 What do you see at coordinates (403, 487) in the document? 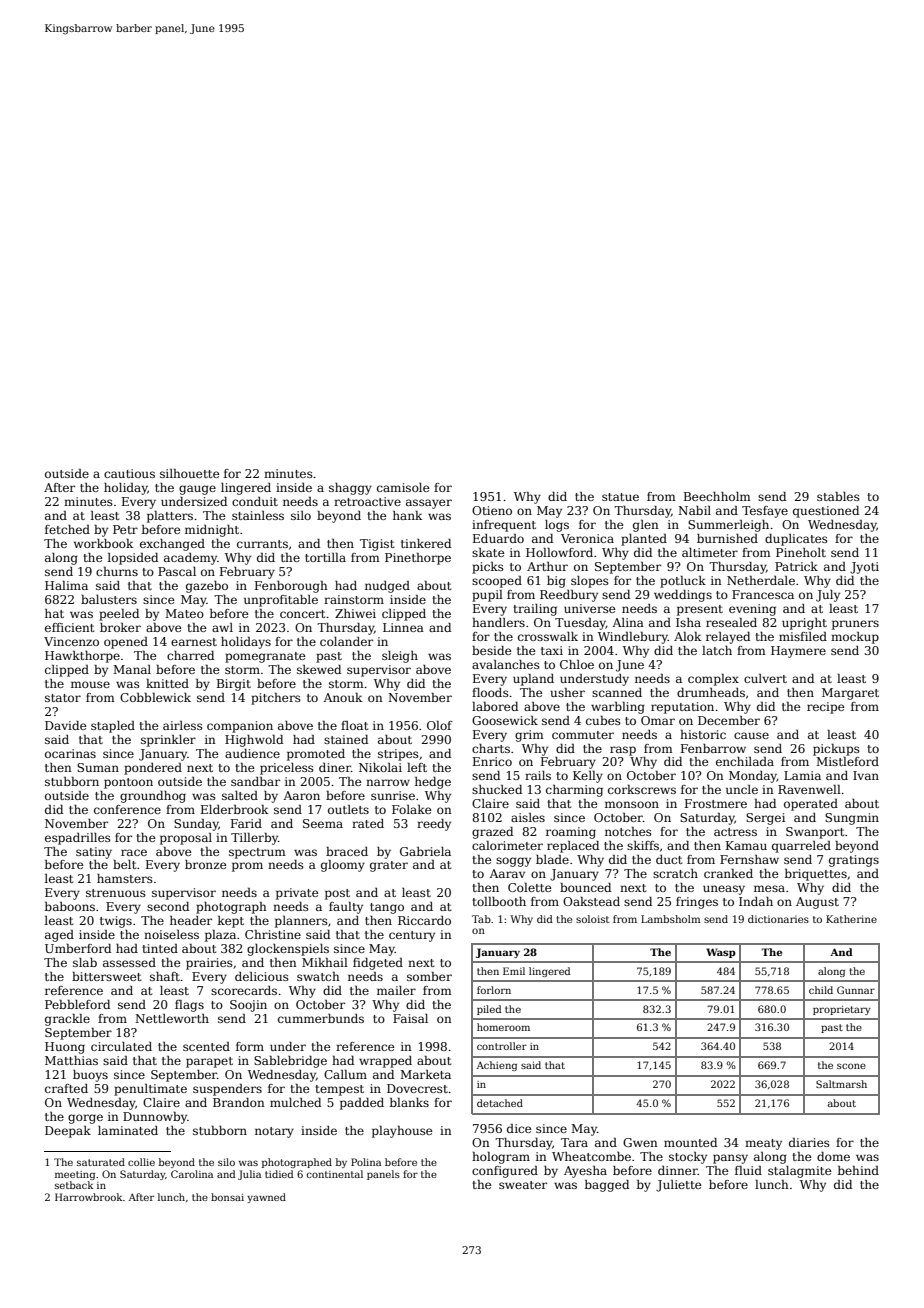
I see `camisole` at bounding box center [403, 487].
